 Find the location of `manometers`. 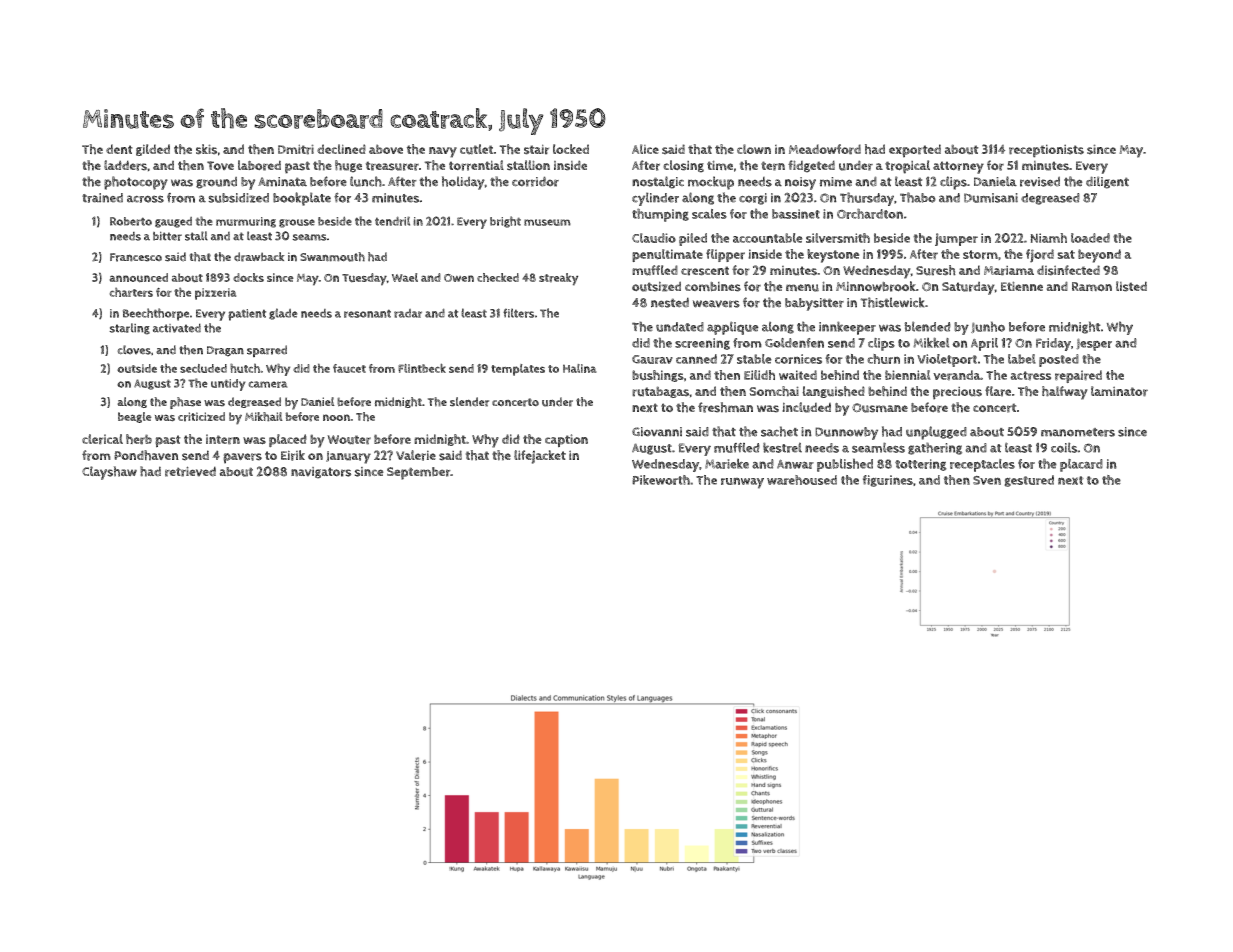

manometers is located at coordinates (1078, 432).
